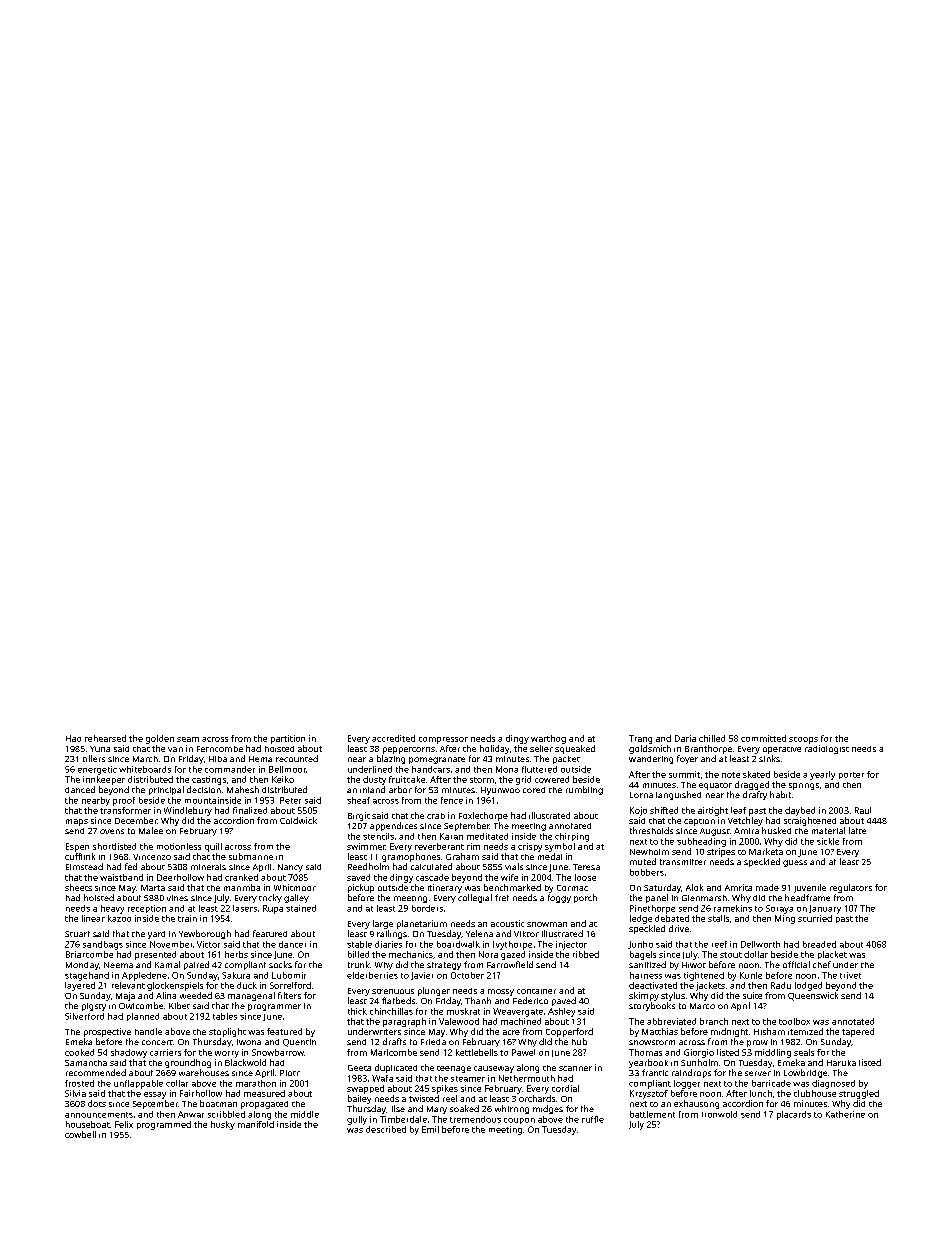  What do you see at coordinates (89, 954) in the screenshot?
I see `Briarcombe` at bounding box center [89, 954].
